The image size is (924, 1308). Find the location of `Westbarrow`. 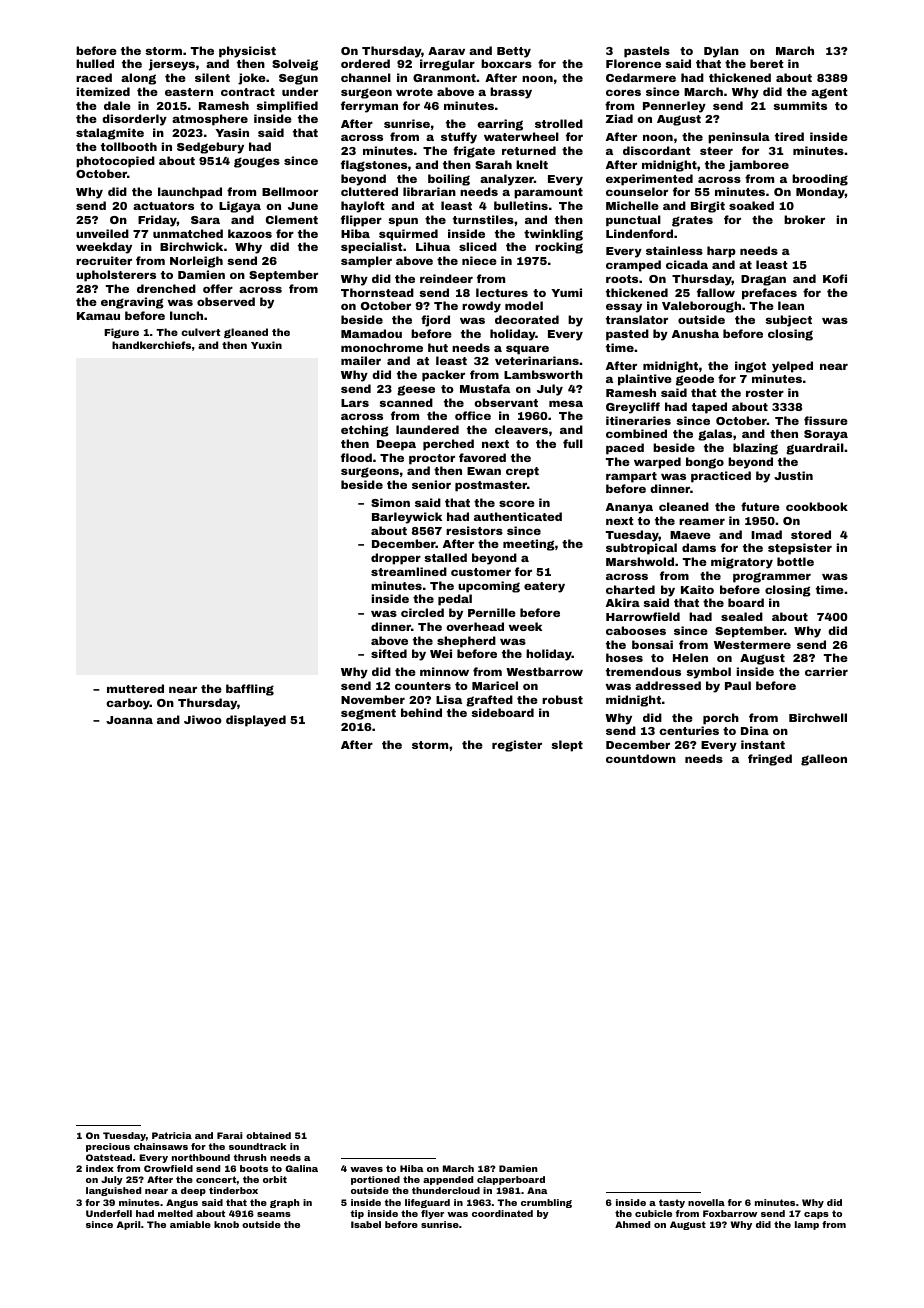

Westbarrow is located at coordinates (544, 671).
